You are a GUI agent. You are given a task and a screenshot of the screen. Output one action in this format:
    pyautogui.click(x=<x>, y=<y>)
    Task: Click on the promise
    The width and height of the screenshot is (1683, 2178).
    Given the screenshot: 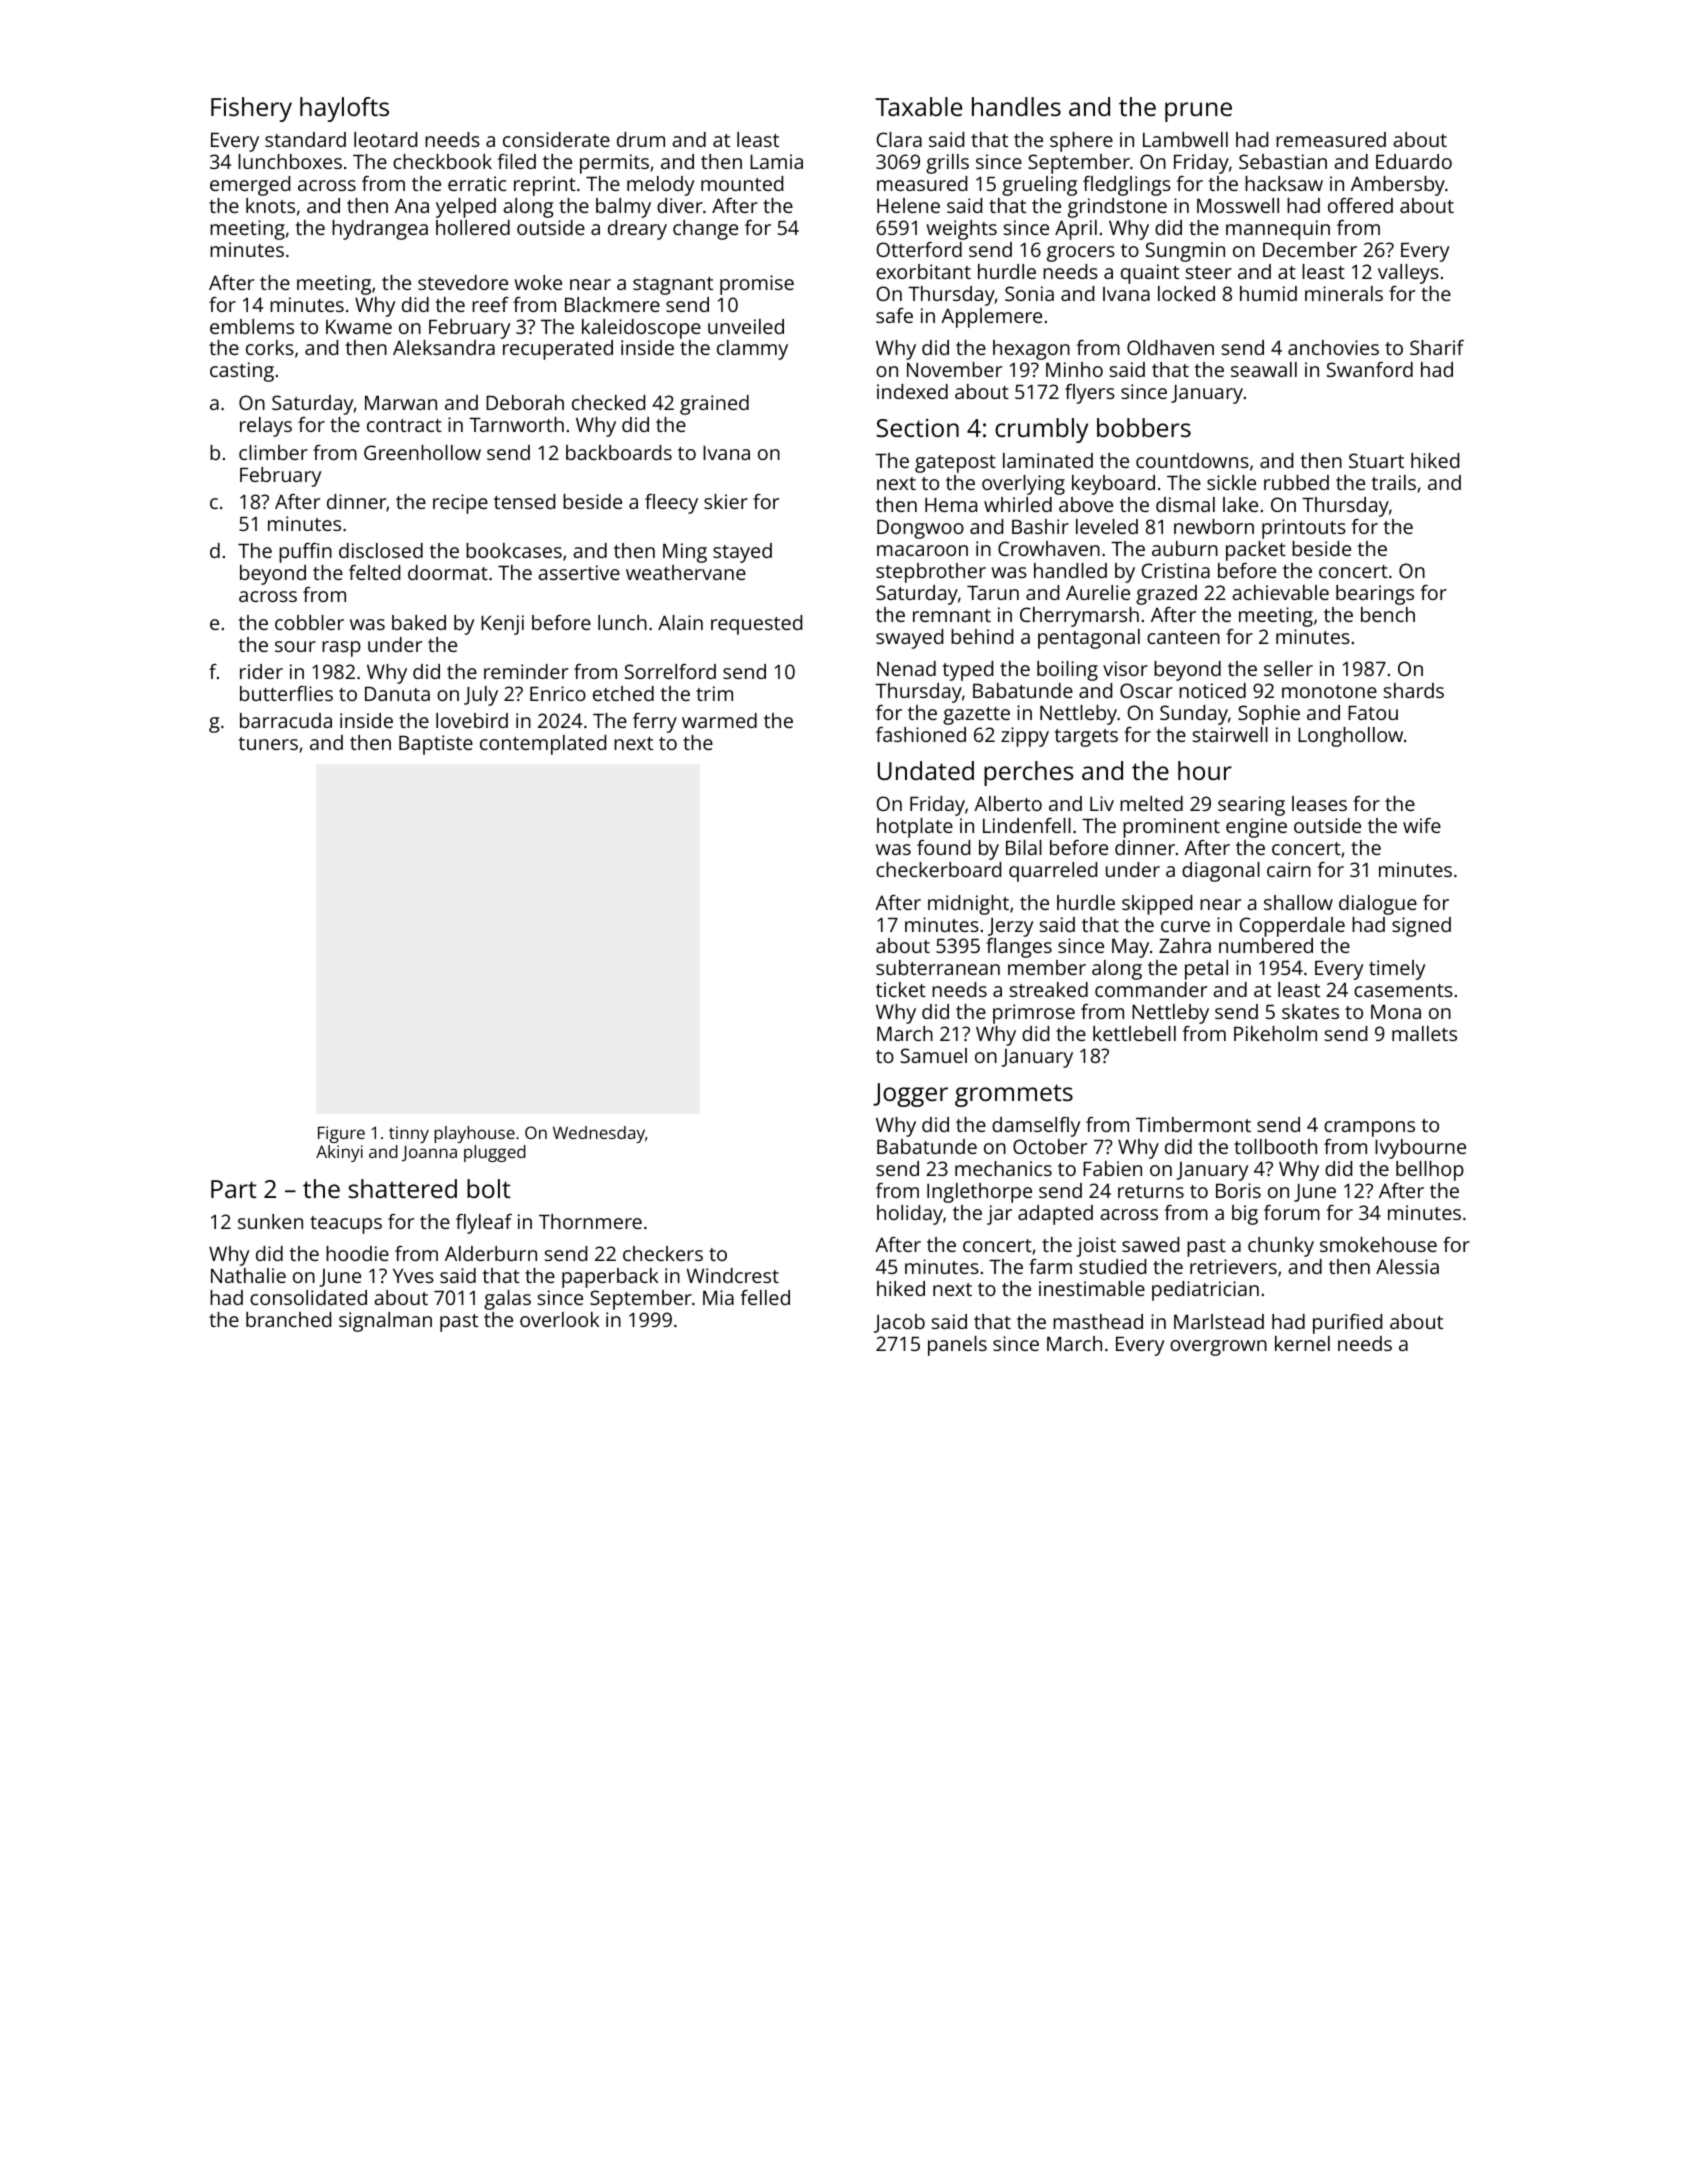 What is the action you would take?
    pyautogui.click(x=757, y=285)
